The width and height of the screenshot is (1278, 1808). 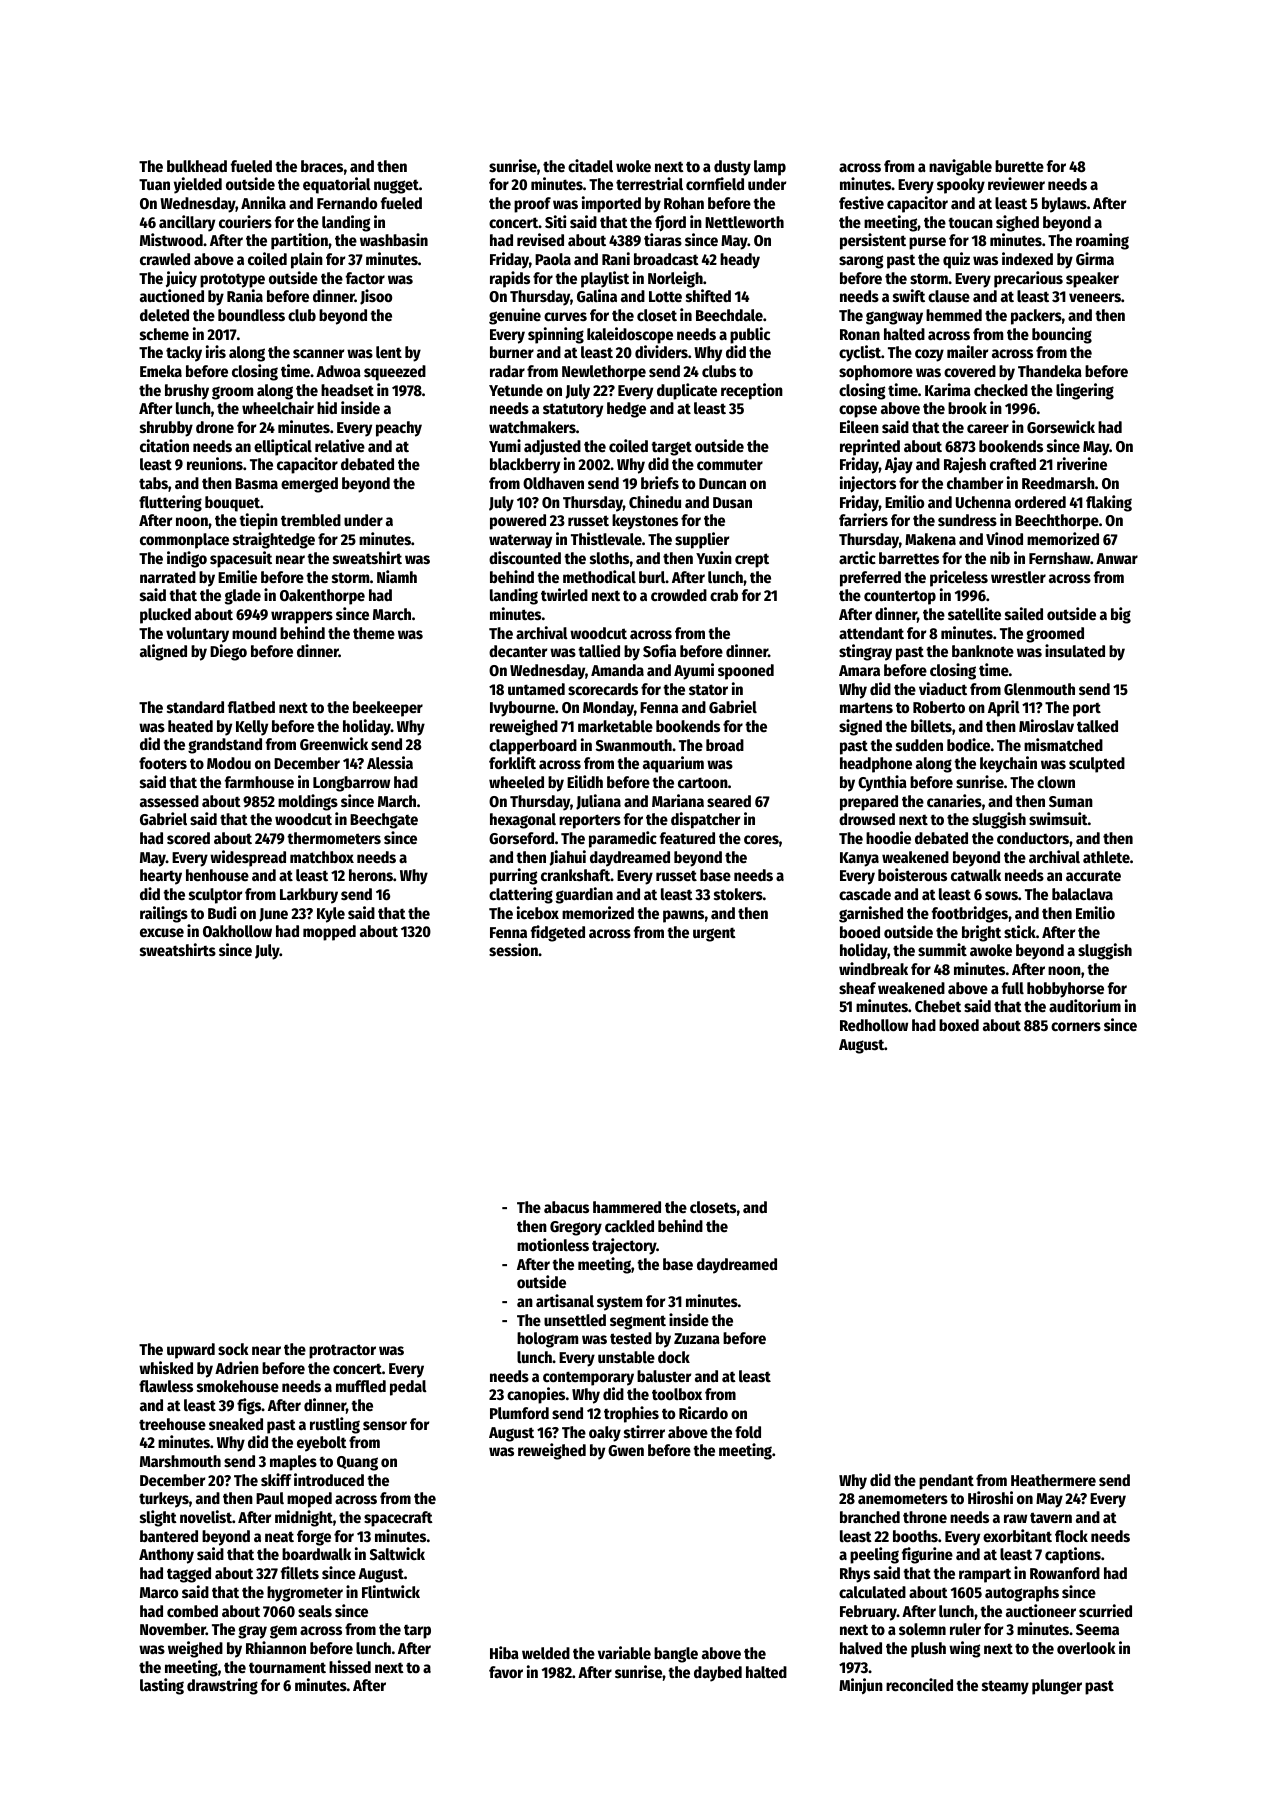 What do you see at coordinates (162, 1686) in the screenshot?
I see `lasting` at bounding box center [162, 1686].
